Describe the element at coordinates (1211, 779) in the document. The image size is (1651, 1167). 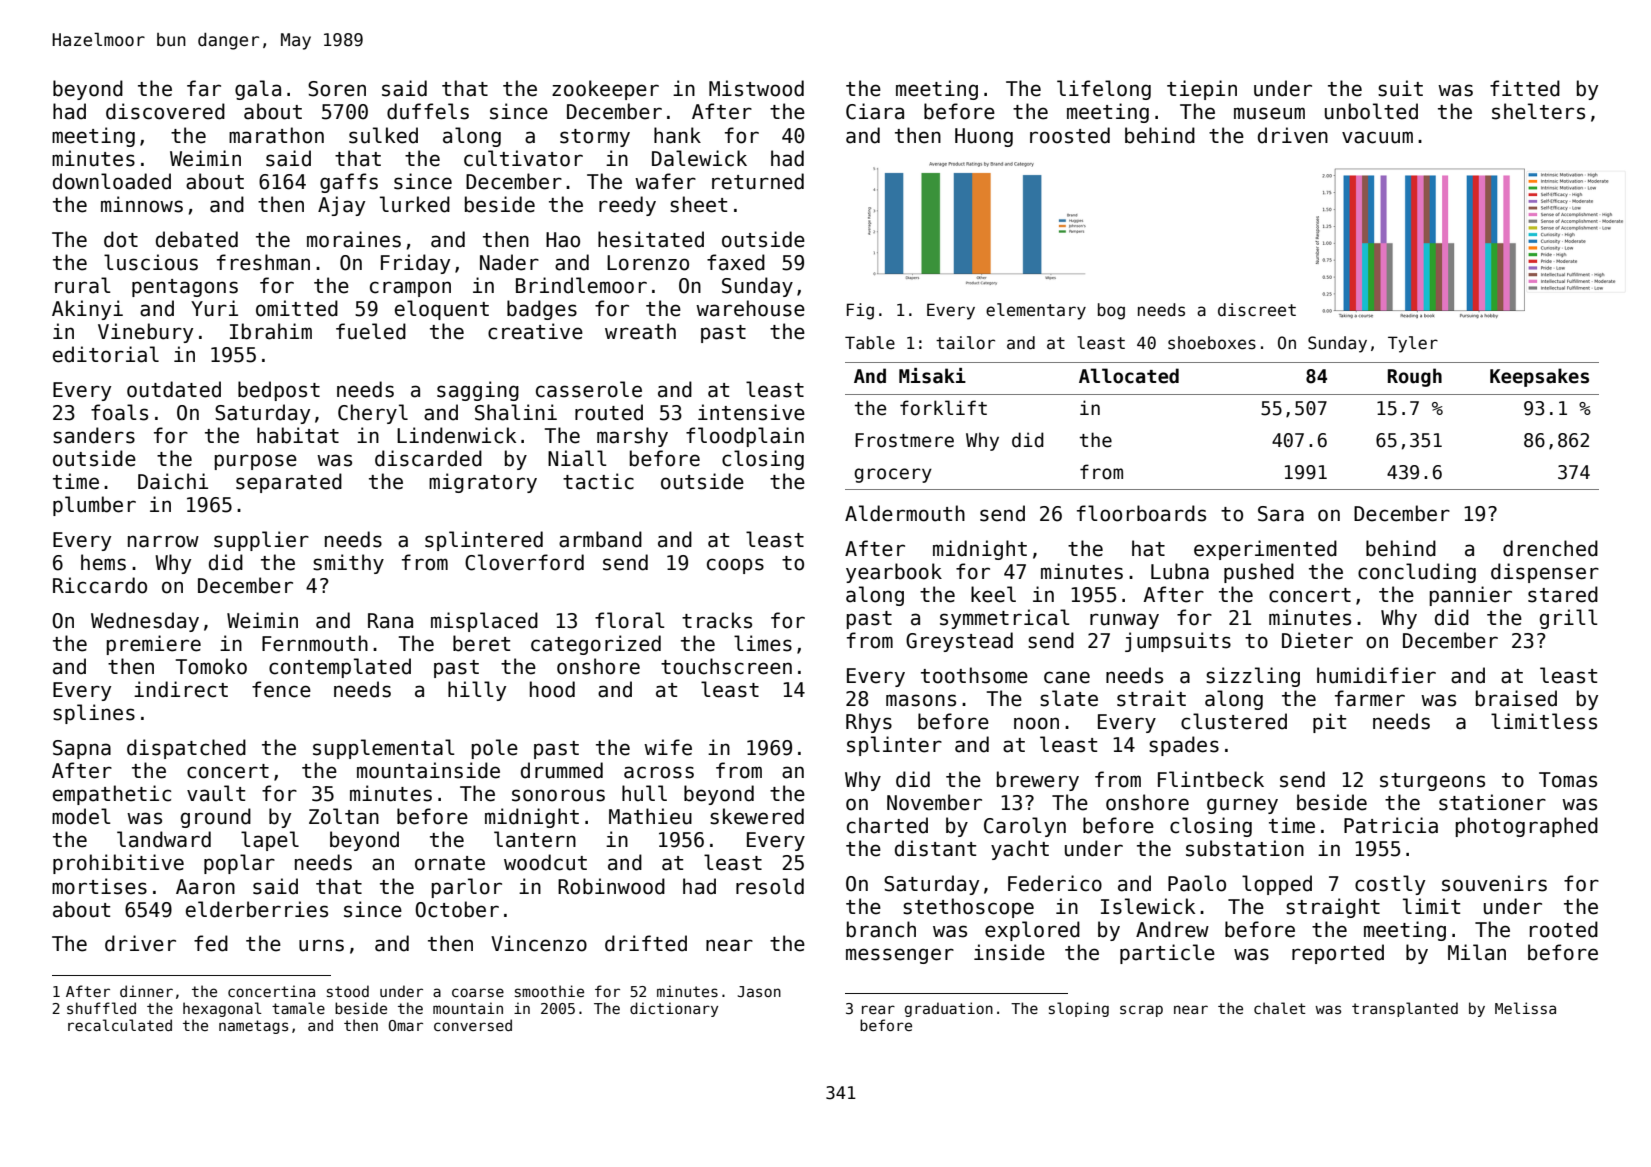
I see `Flintbeck` at that location.
